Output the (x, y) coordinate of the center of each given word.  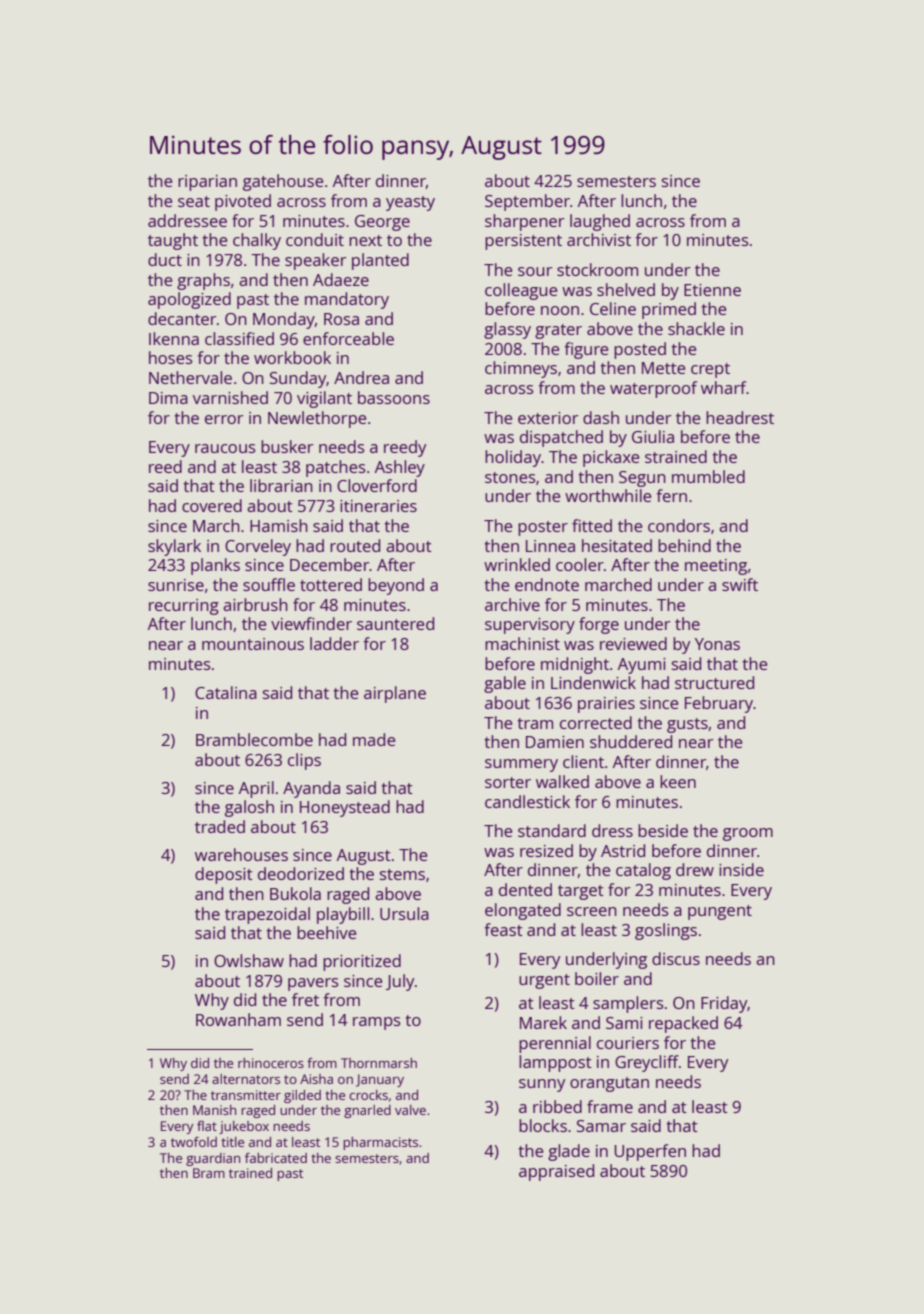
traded (220, 826)
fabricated (276, 1158)
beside (663, 830)
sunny (542, 1085)
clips (304, 761)
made (374, 739)
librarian (281, 485)
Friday (724, 1004)
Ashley (400, 468)
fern (671, 495)
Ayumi (642, 666)
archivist (599, 239)
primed (669, 310)
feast (503, 929)
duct (165, 259)
